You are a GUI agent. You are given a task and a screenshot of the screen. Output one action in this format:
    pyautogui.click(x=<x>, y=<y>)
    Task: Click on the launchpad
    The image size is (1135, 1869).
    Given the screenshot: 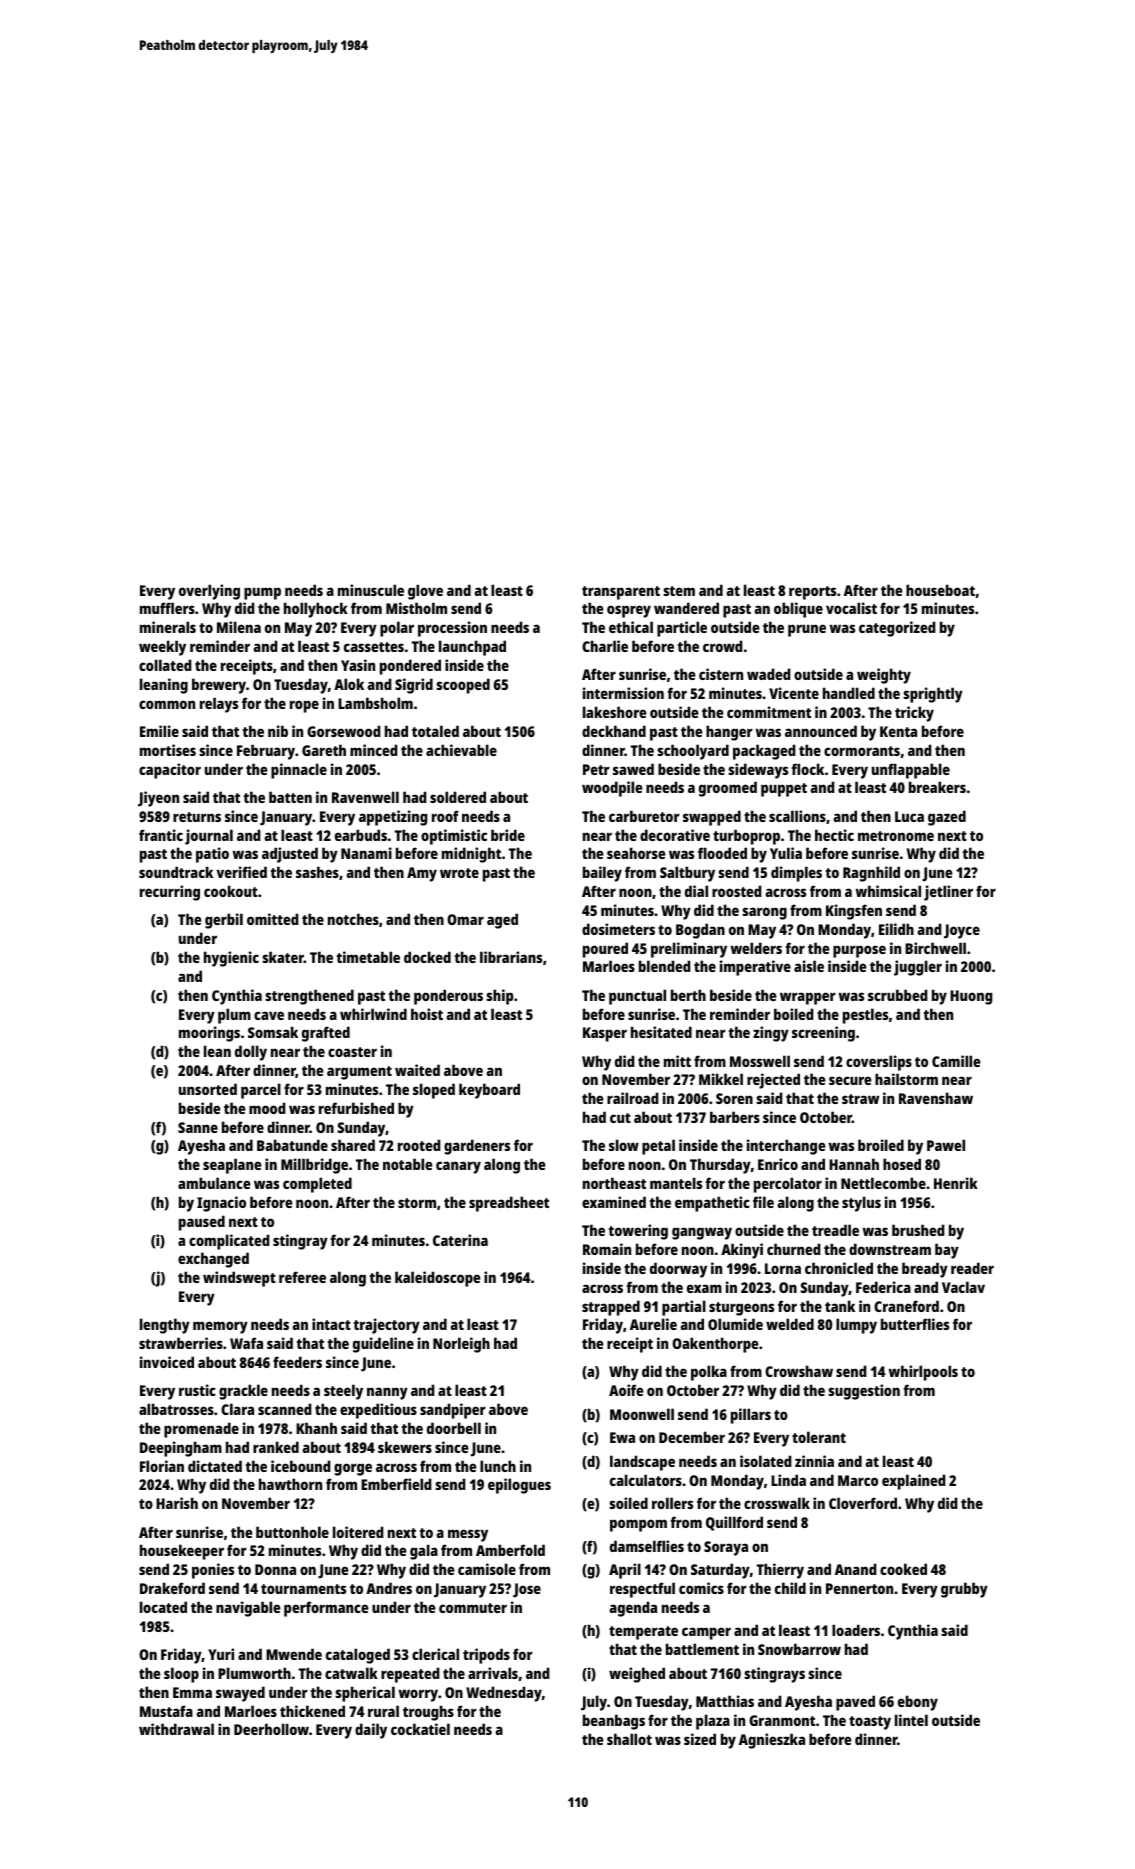 What is the action you would take?
    pyautogui.click(x=472, y=648)
